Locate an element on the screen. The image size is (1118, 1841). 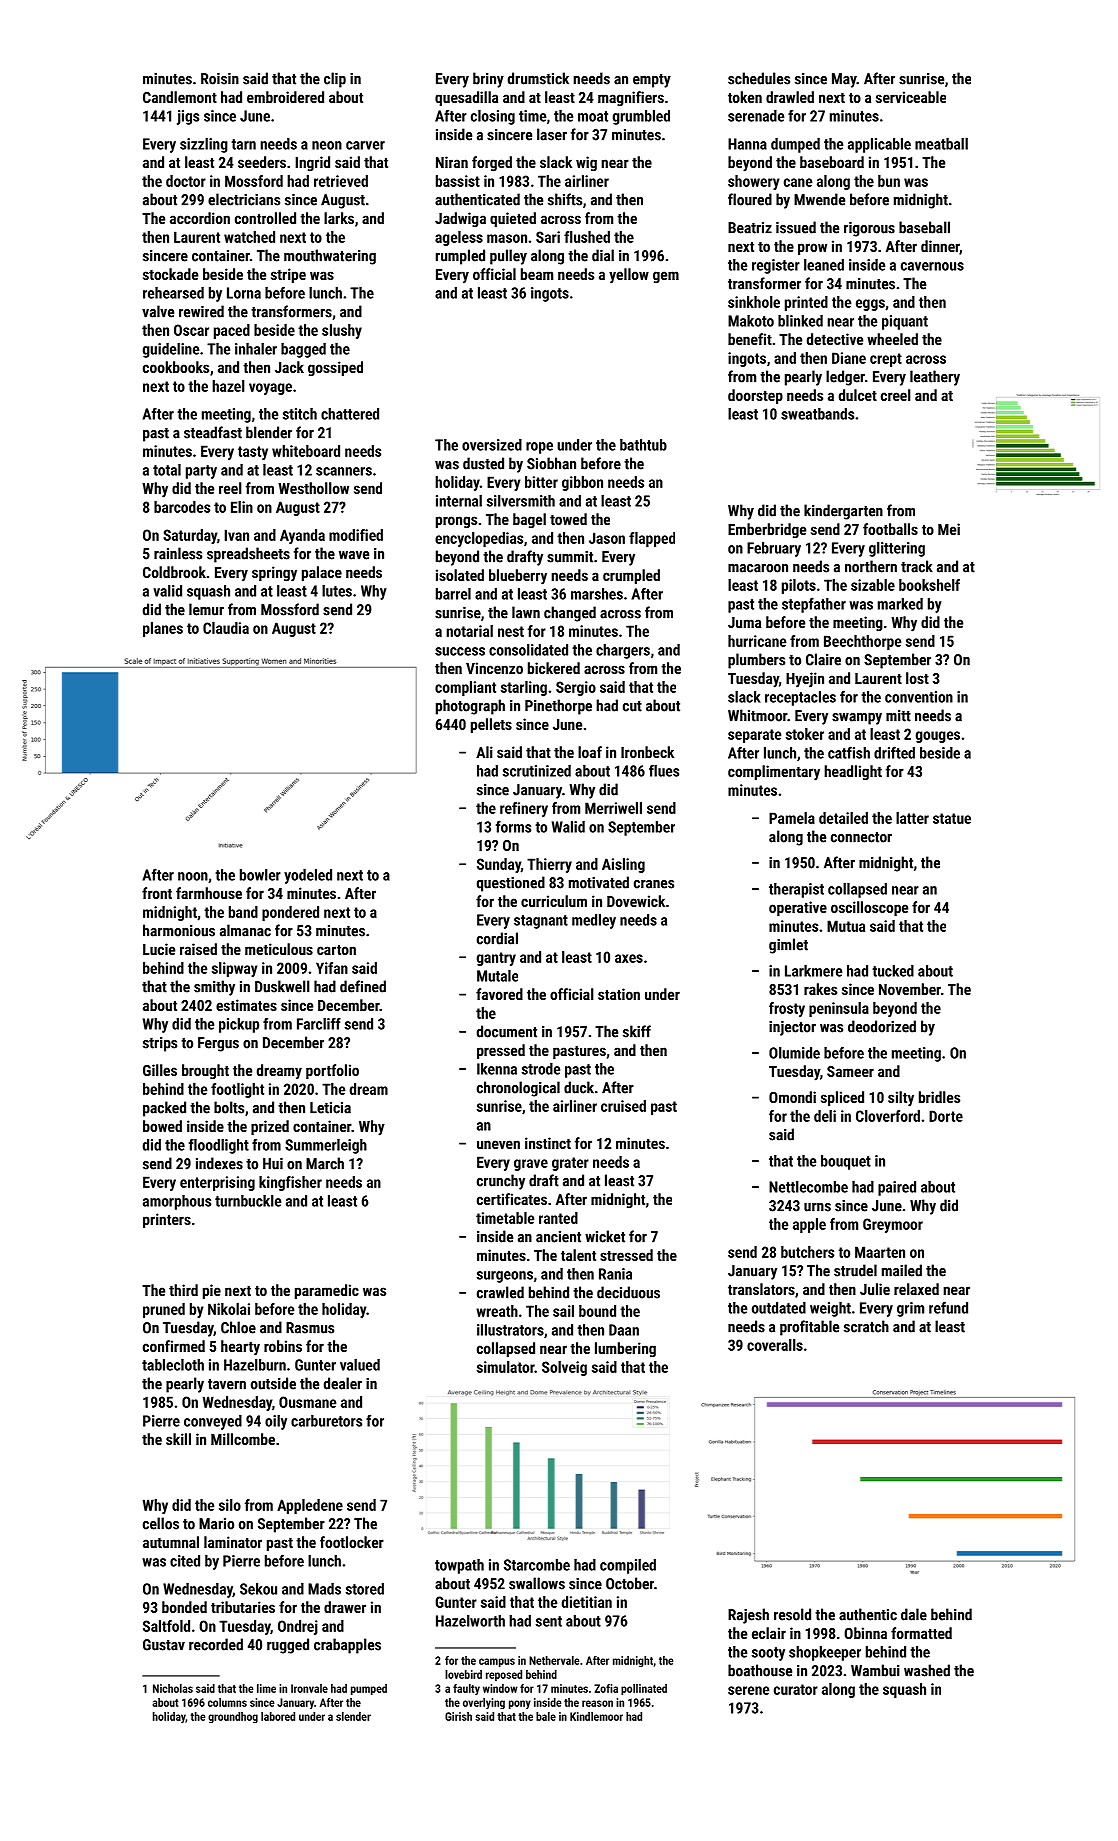
refund is located at coordinates (948, 1307).
